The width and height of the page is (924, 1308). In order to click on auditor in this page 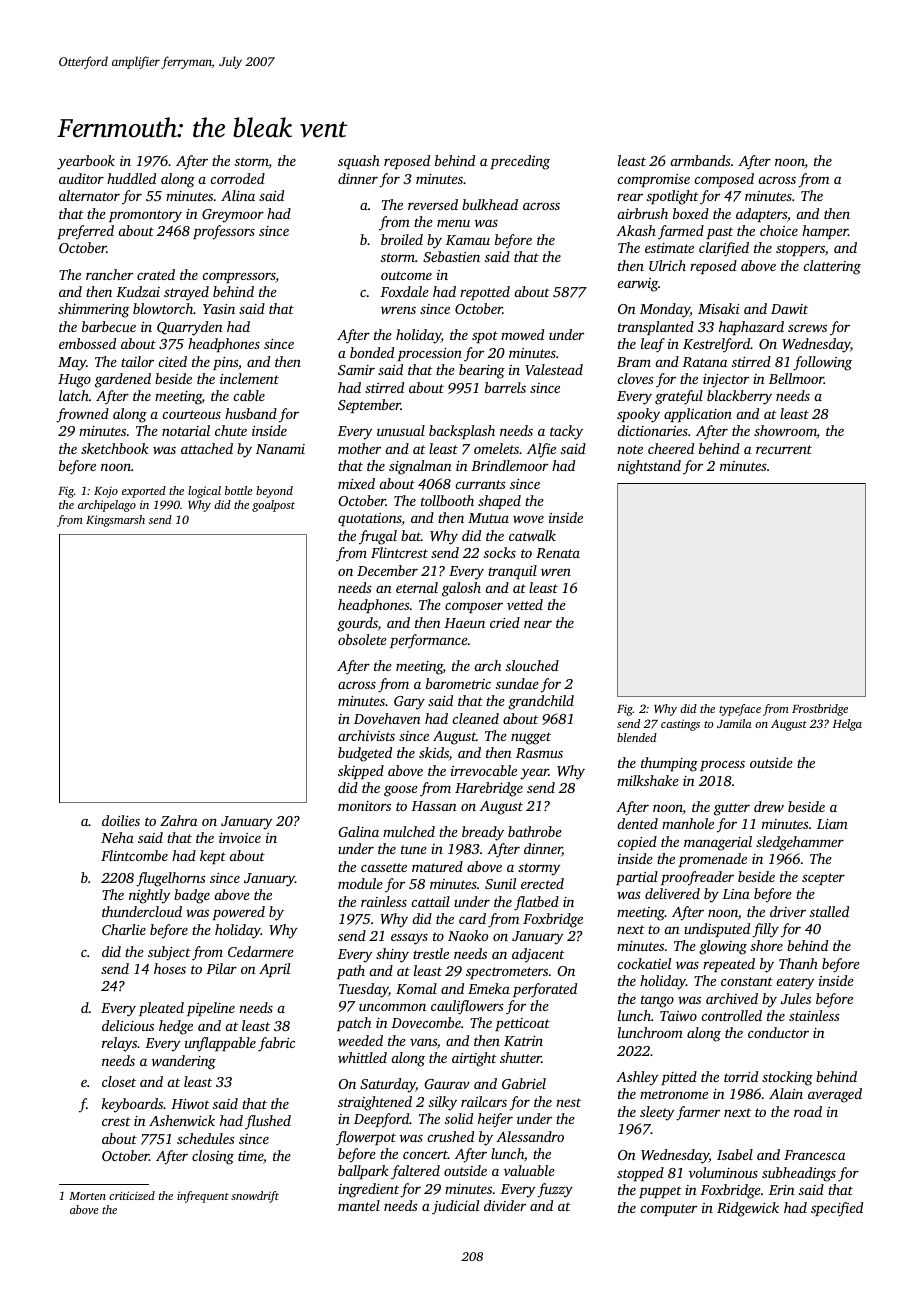, I will do `click(81, 178)`.
